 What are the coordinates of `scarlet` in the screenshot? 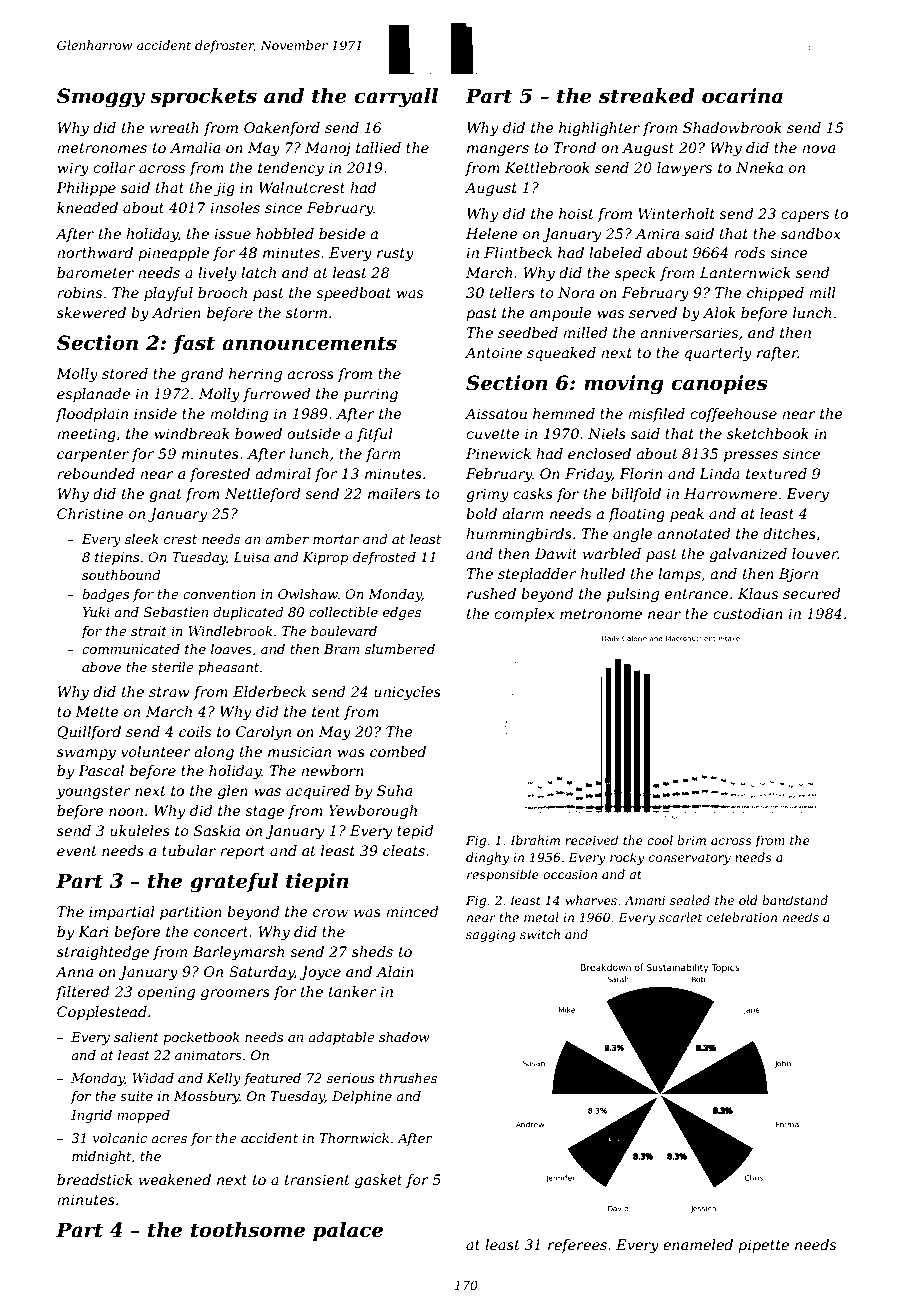 It's located at (680, 917).
